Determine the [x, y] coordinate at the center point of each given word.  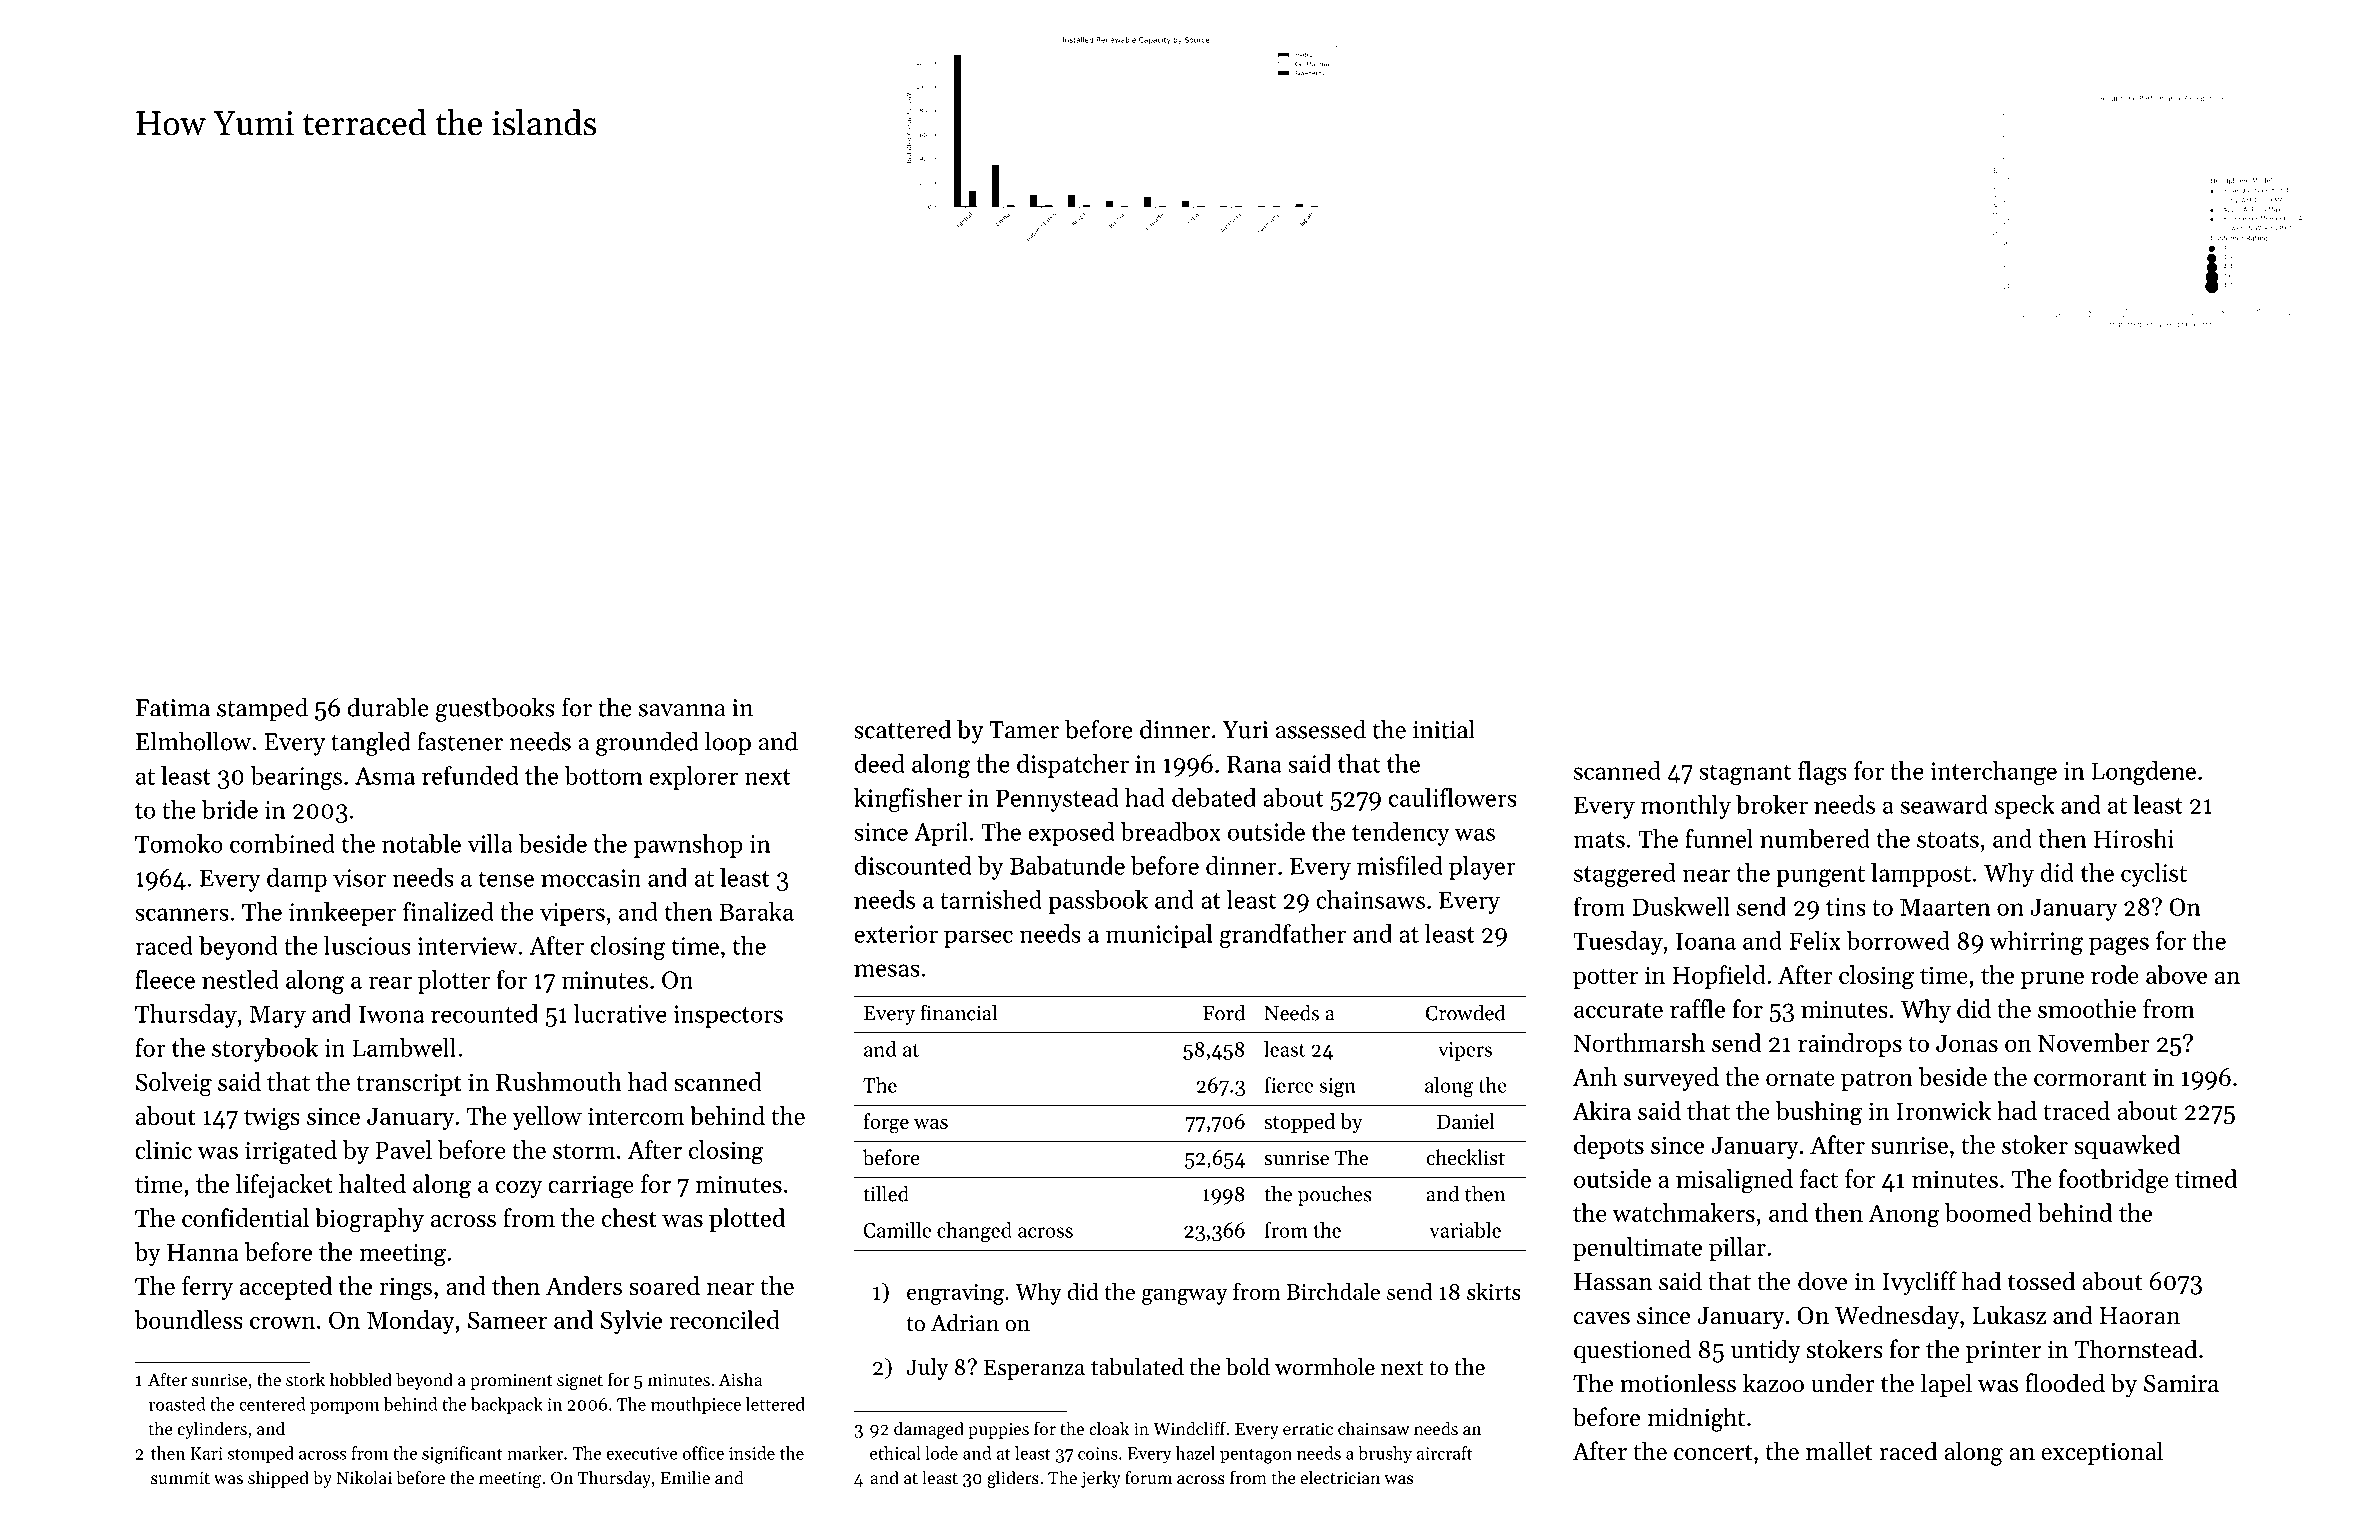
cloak [1109, 1428]
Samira [2181, 1384]
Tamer [1024, 730]
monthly [1686, 807]
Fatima [173, 708]
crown [282, 1322]
